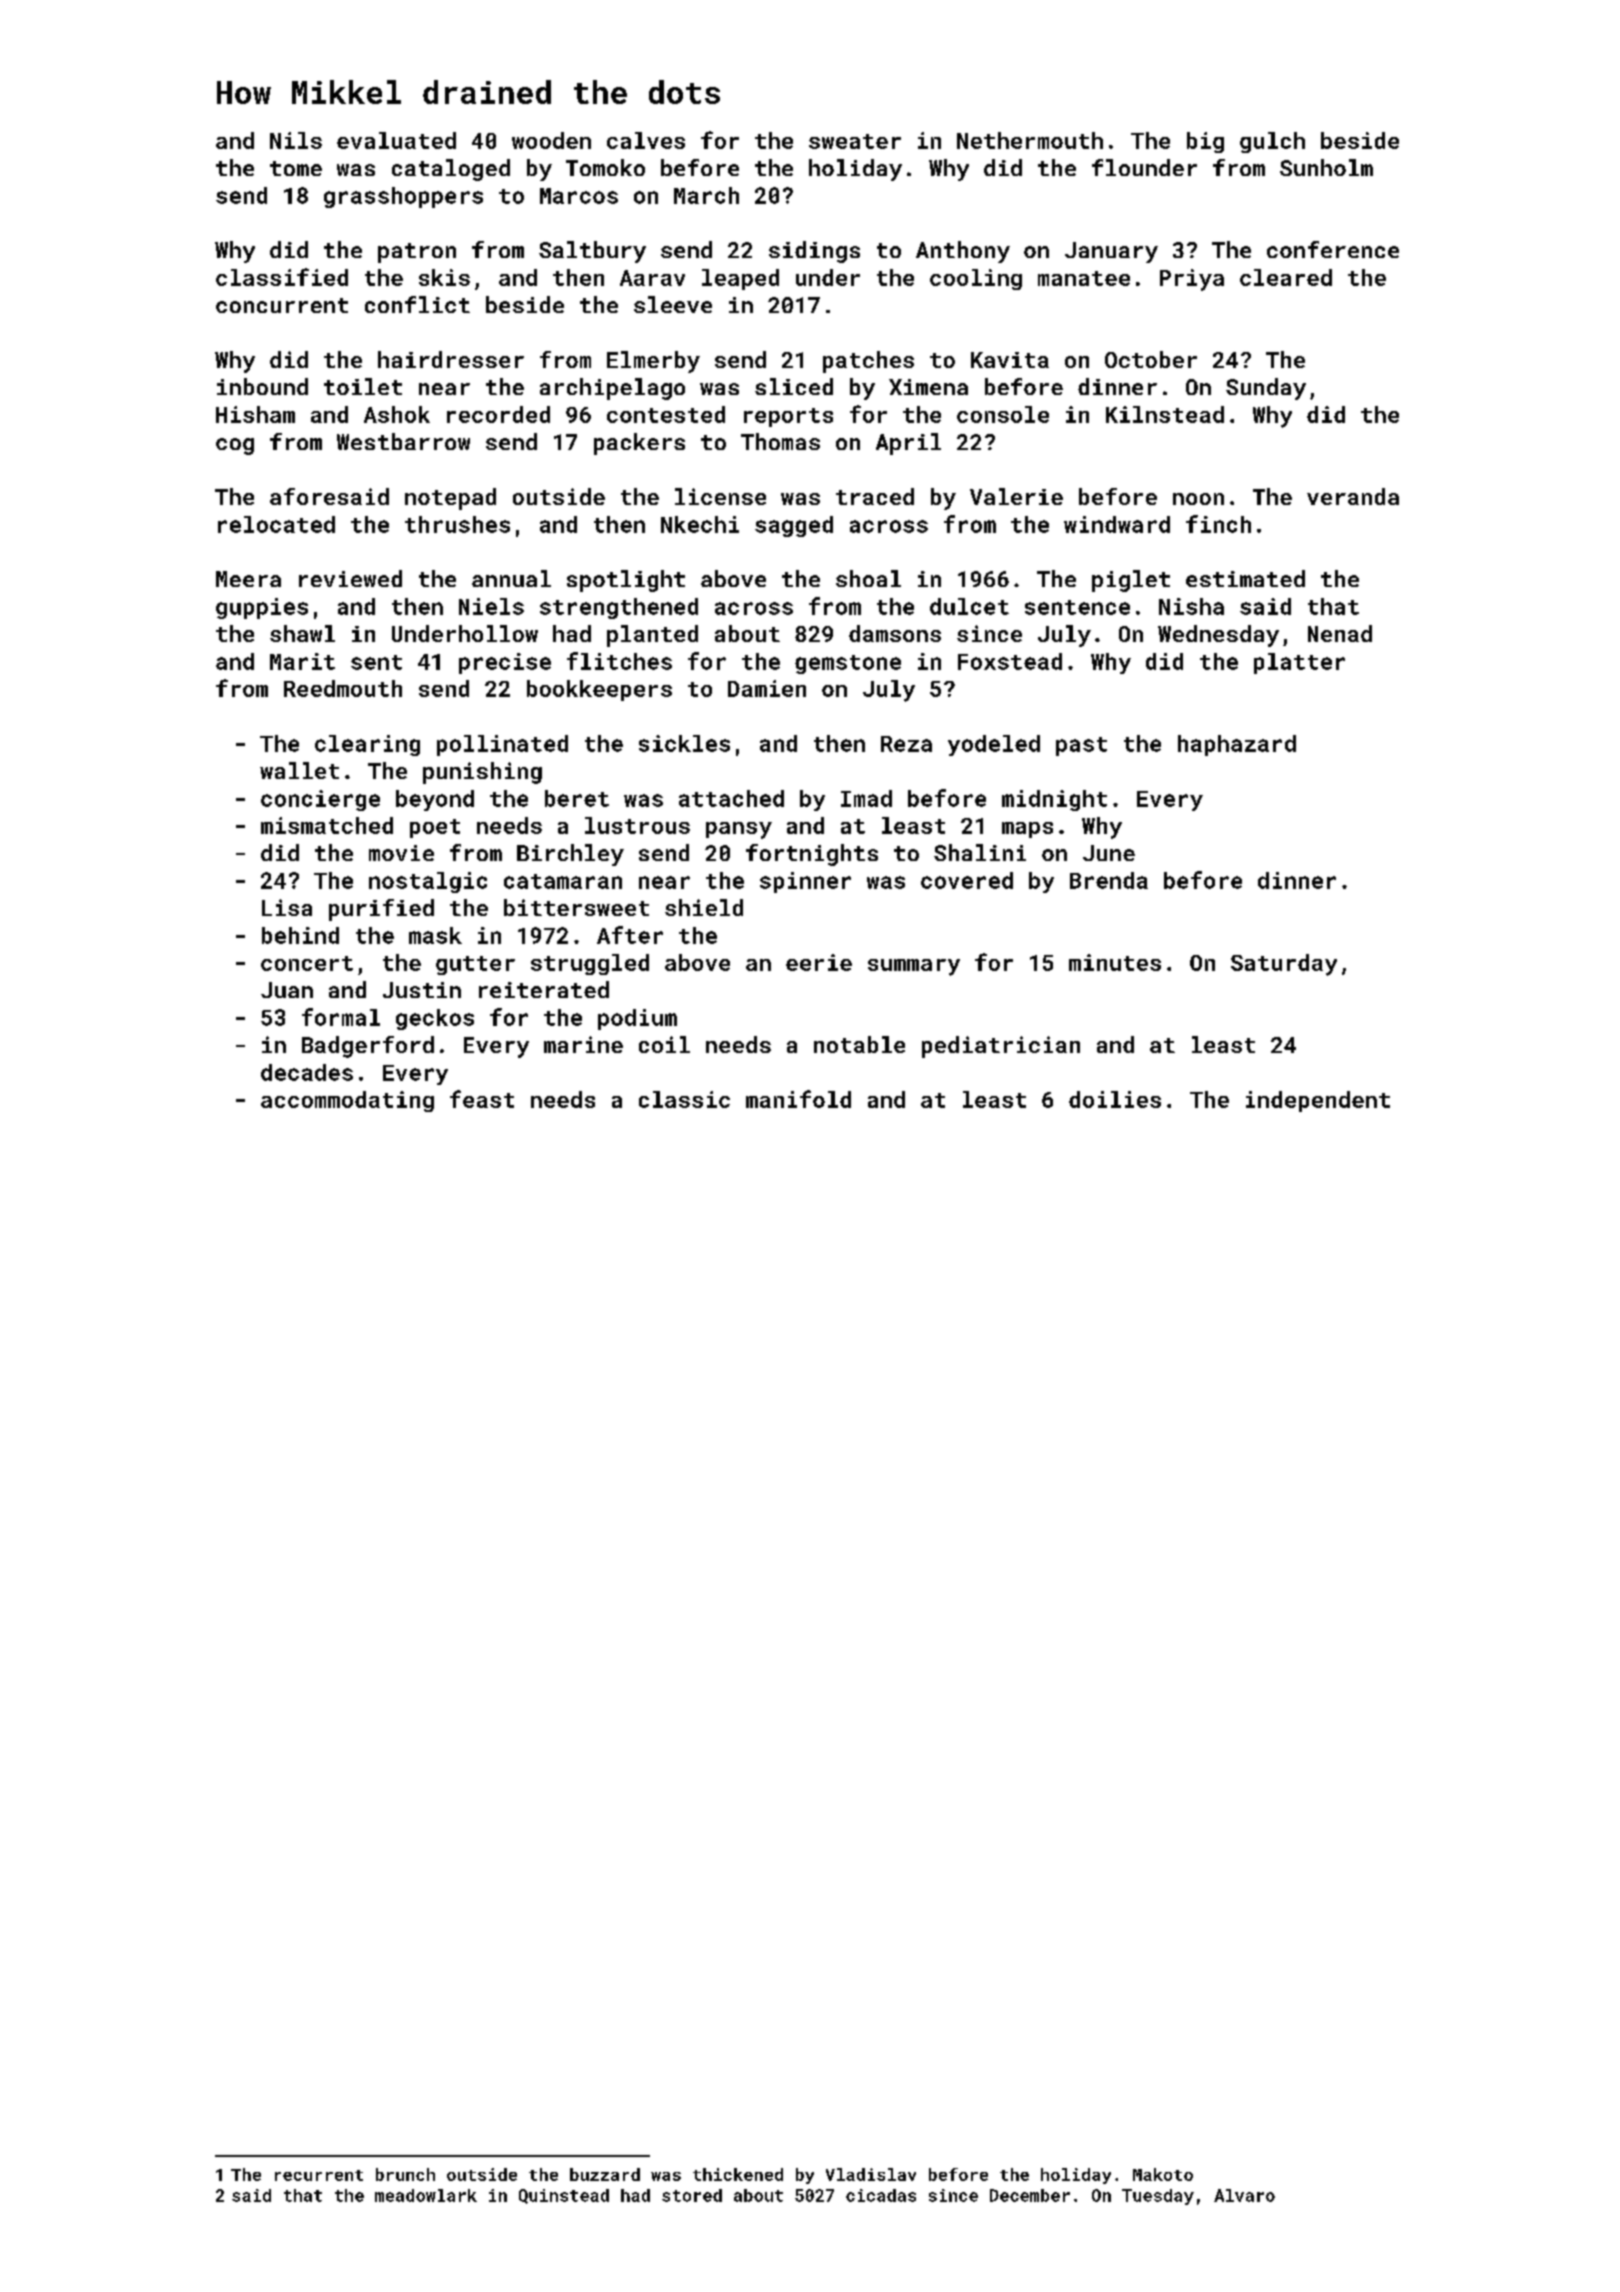 The width and height of the image is (1620, 2292). Describe the element at coordinates (319, 2175) in the image. I see `recurrent` at that location.
